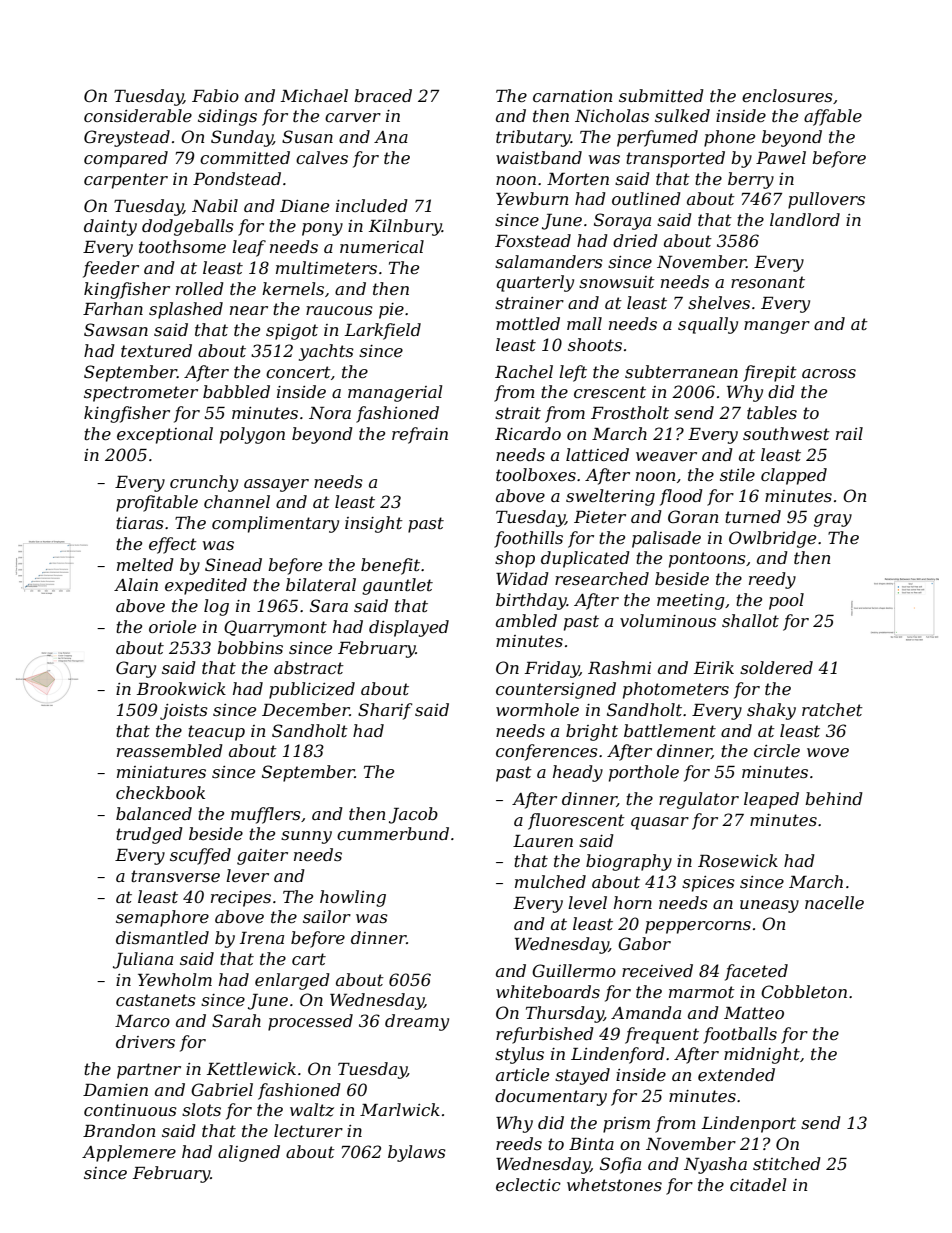 Image resolution: width=952 pixels, height=1233 pixels. What do you see at coordinates (676, 690) in the page?
I see `photometers` at bounding box center [676, 690].
